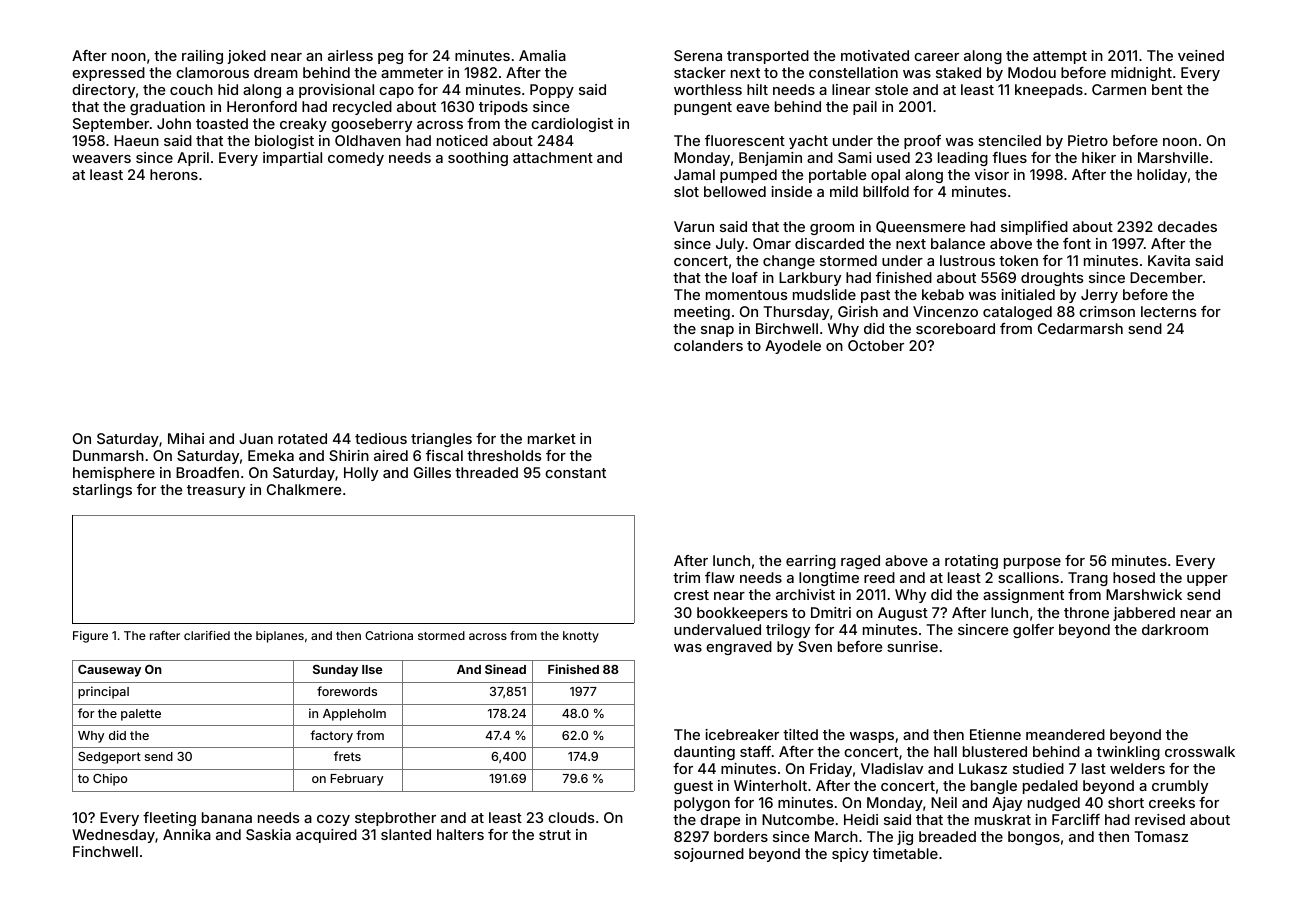  What do you see at coordinates (1080, 328) in the document?
I see `Cedarmarsh` at bounding box center [1080, 328].
